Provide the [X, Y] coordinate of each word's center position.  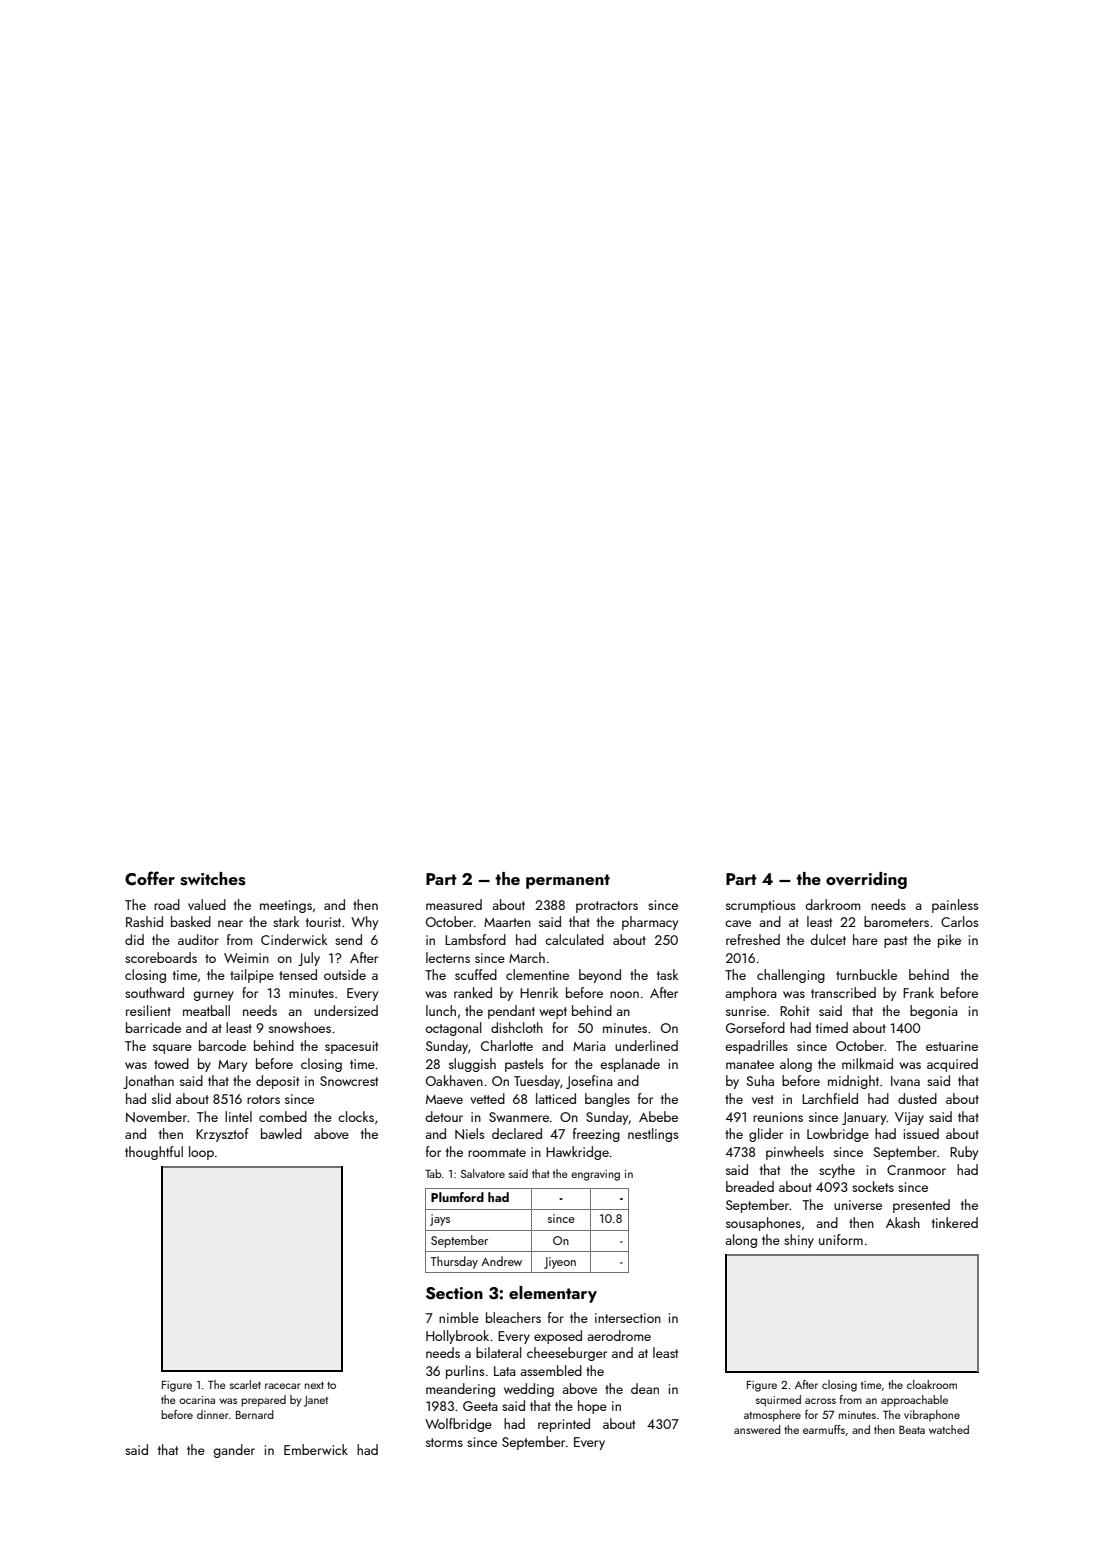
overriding [866, 880]
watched [949, 1429]
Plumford [457, 1197]
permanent [568, 881]
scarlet [245, 1384]
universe [858, 1205]
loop [201, 1153]
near [230, 923]
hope [592, 1407]
